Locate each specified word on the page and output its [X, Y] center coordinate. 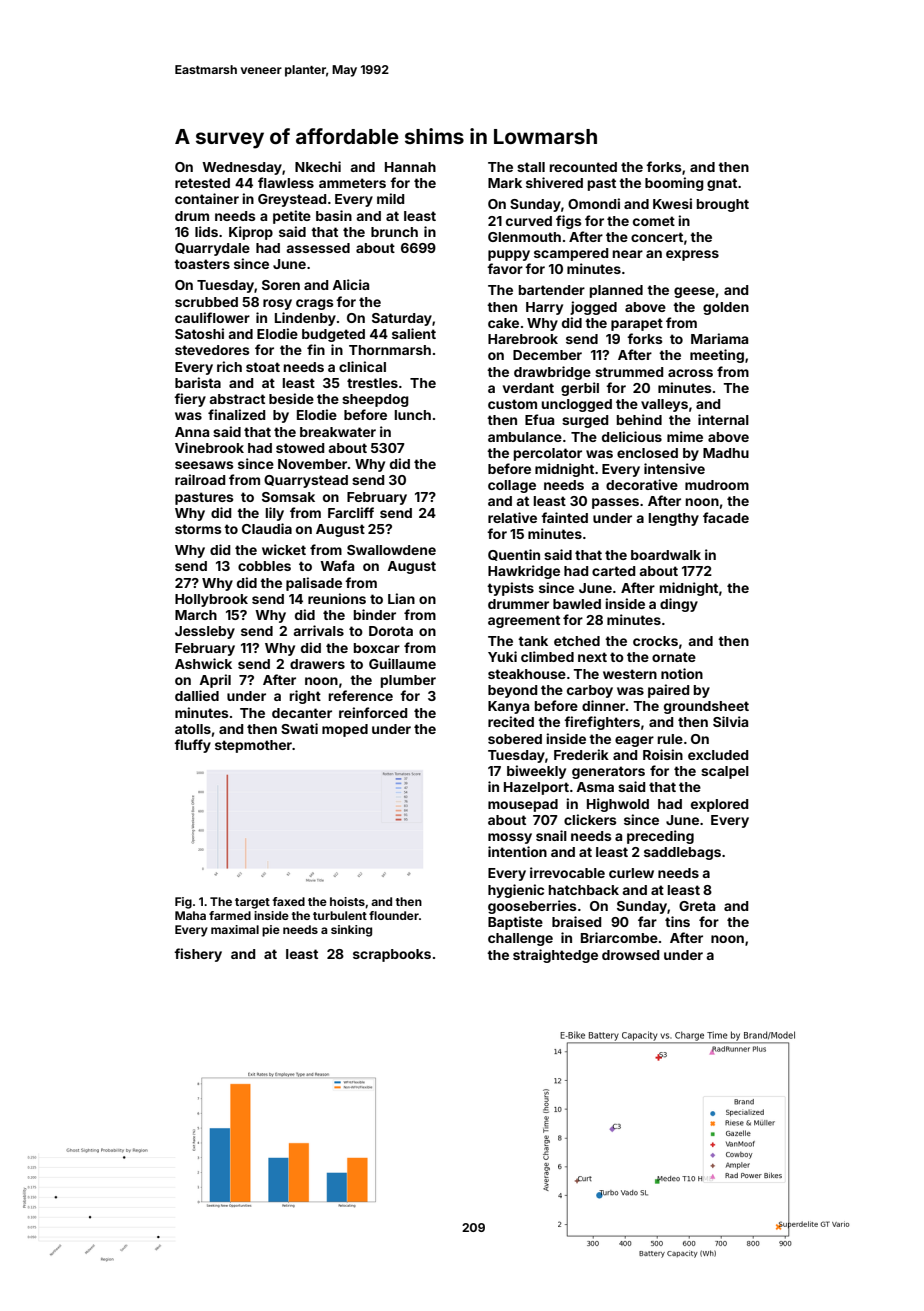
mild [390, 198]
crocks [655, 641]
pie [271, 931]
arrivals [318, 630]
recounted [583, 167]
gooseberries [532, 907]
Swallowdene [391, 550]
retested [202, 183]
